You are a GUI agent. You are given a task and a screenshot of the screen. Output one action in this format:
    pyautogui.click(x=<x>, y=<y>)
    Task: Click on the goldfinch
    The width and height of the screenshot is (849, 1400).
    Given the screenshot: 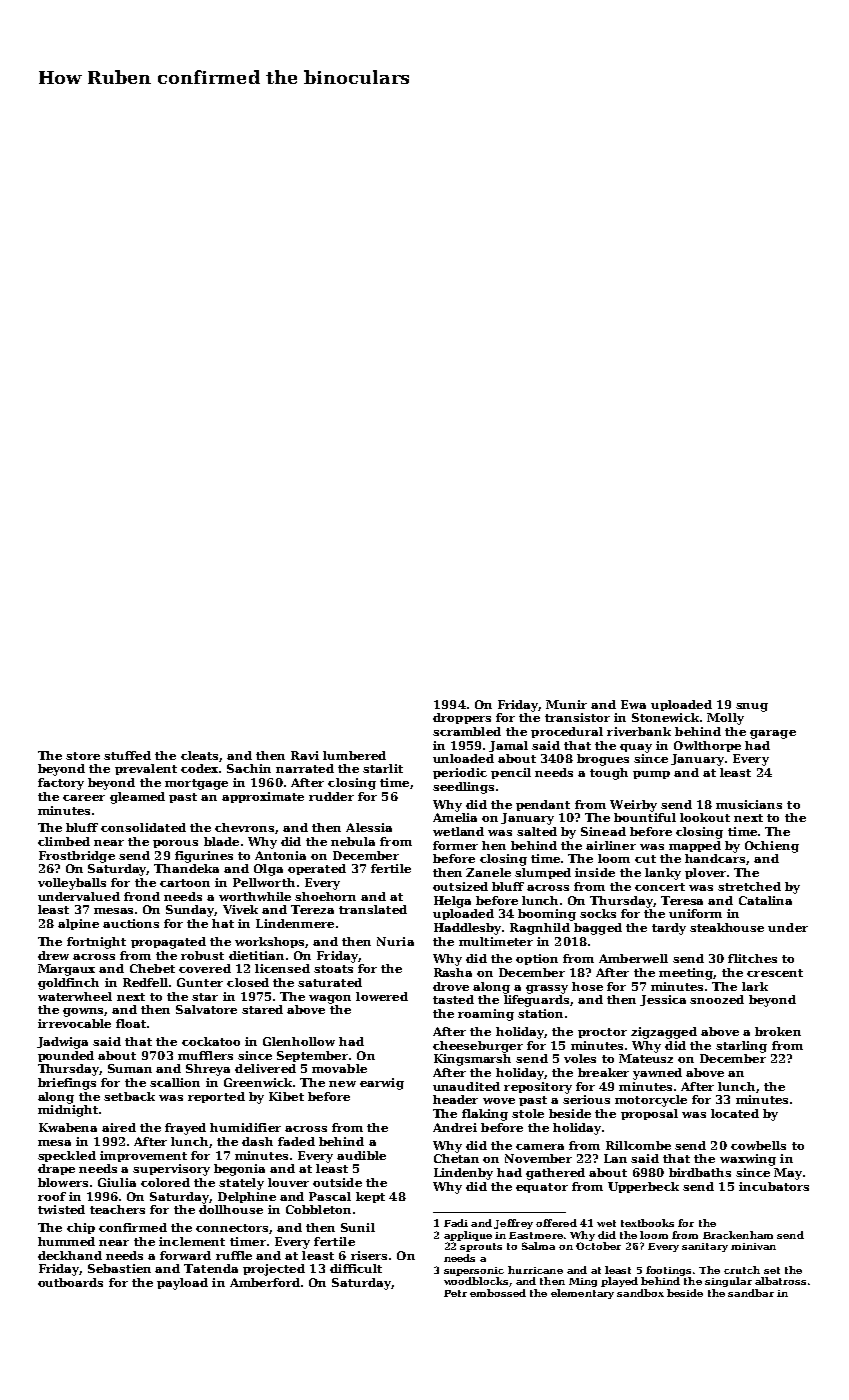 What is the action you would take?
    pyautogui.click(x=68, y=984)
